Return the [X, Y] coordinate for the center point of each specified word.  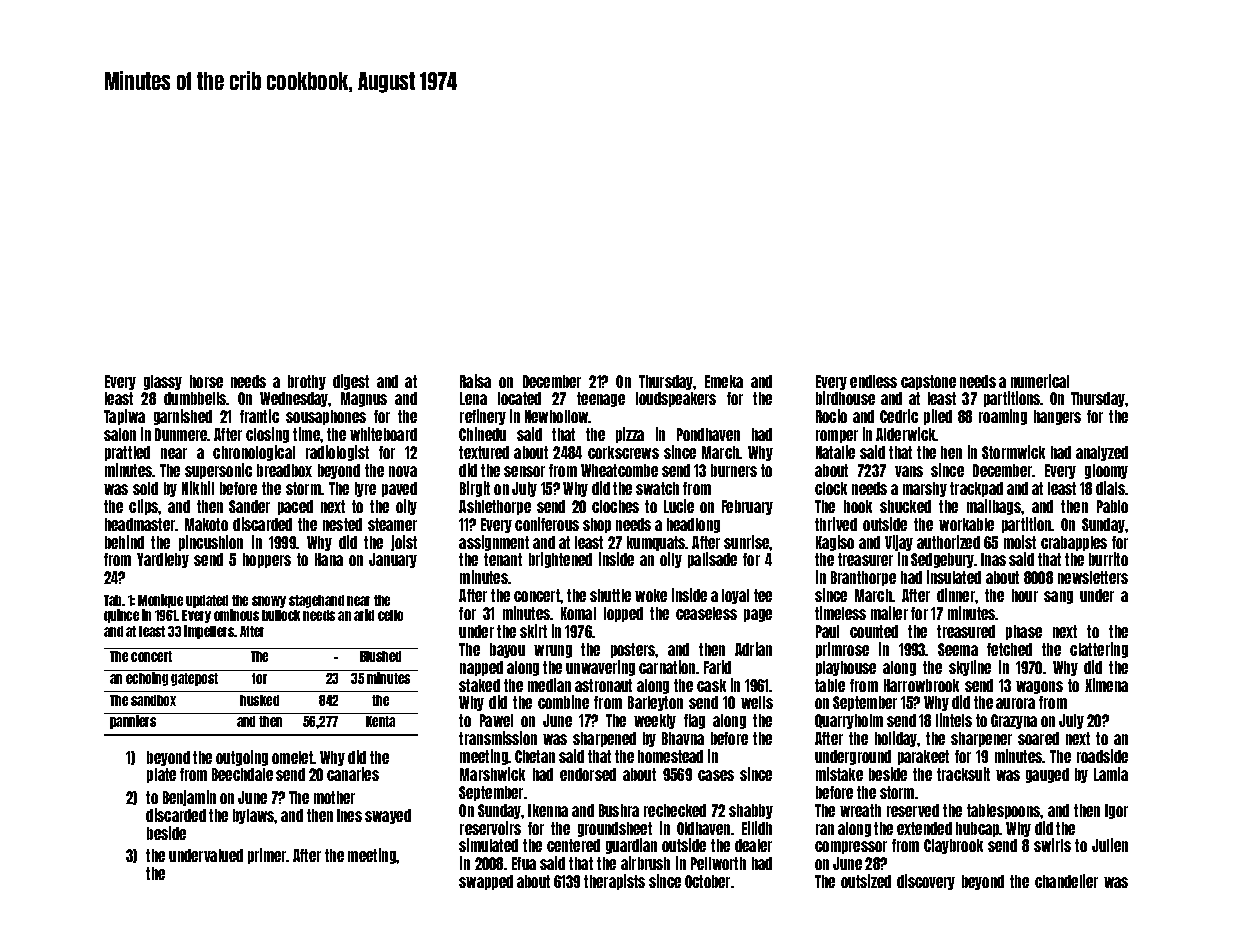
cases [716, 775]
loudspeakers [676, 399]
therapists [614, 882]
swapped [486, 882]
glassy [163, 382]
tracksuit [963, 774]
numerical [1040, 381]
